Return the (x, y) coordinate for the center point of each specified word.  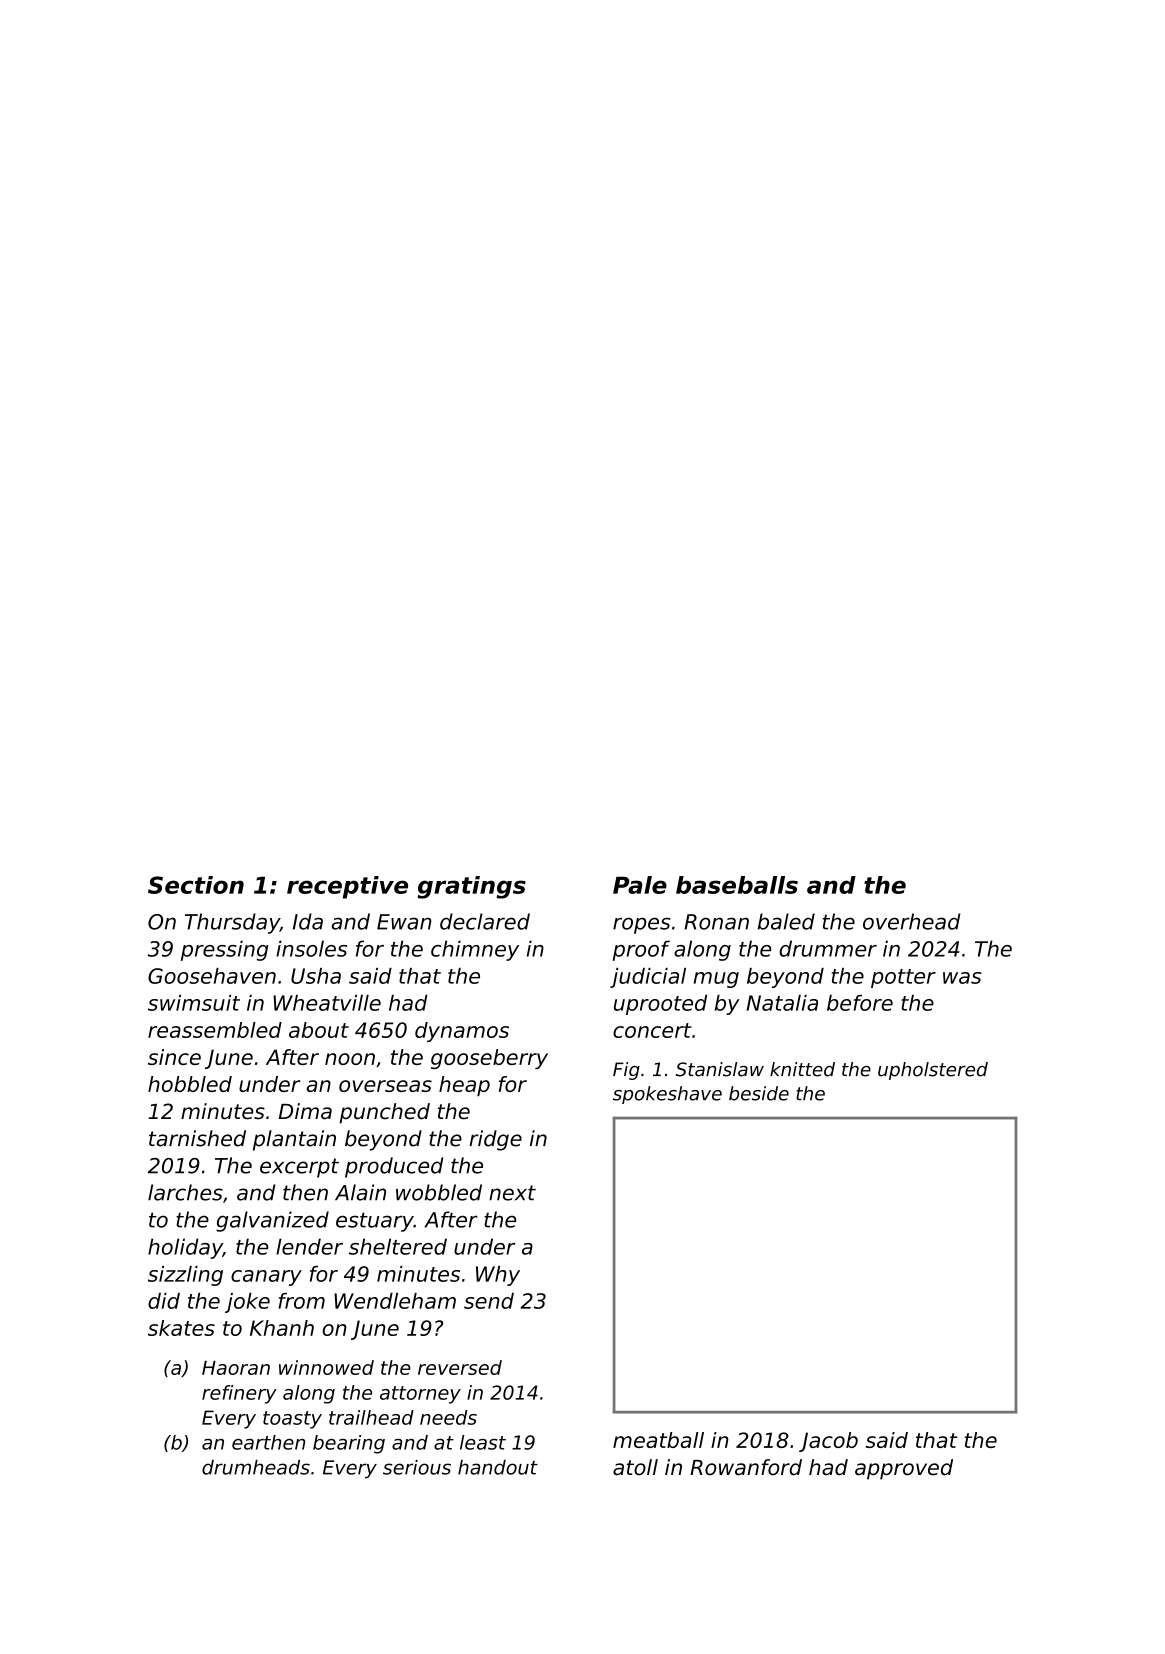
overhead (912, 921)
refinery (239, 1394)
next (512, 1193)
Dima (305, 1111)
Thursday (232, 923)
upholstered (933, 1071)
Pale (640, 885)
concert (652, 1030)
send (489, 1301)
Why (498, 1276)
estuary (375, 1222)
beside (759, 1093)
